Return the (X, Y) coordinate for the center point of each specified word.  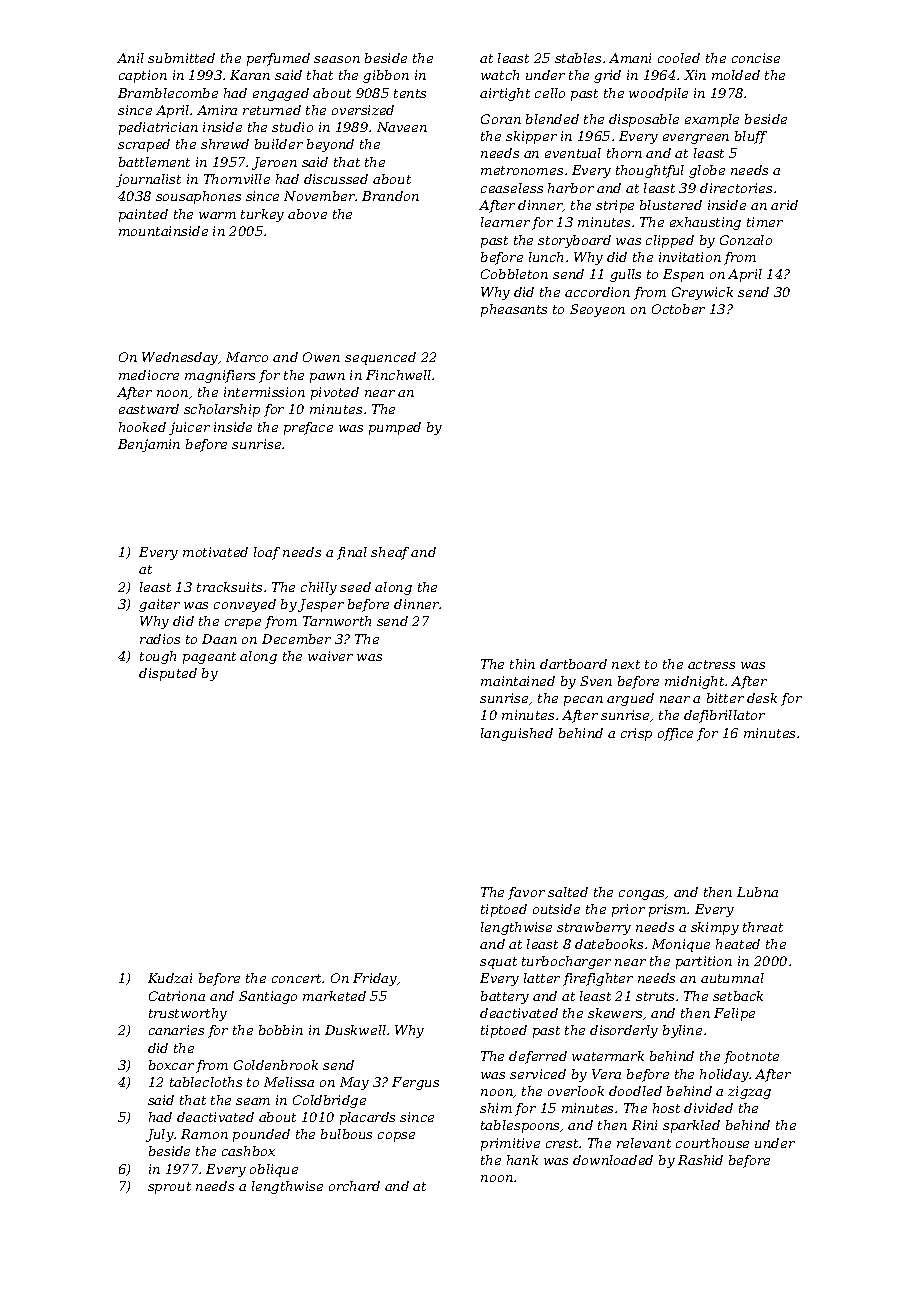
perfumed (278, 59)
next (626, 664)
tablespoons (521, 1126)
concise (756, 58)
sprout (169, 1188)
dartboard (573, 664)
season (337, 59)
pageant (209, 658)
